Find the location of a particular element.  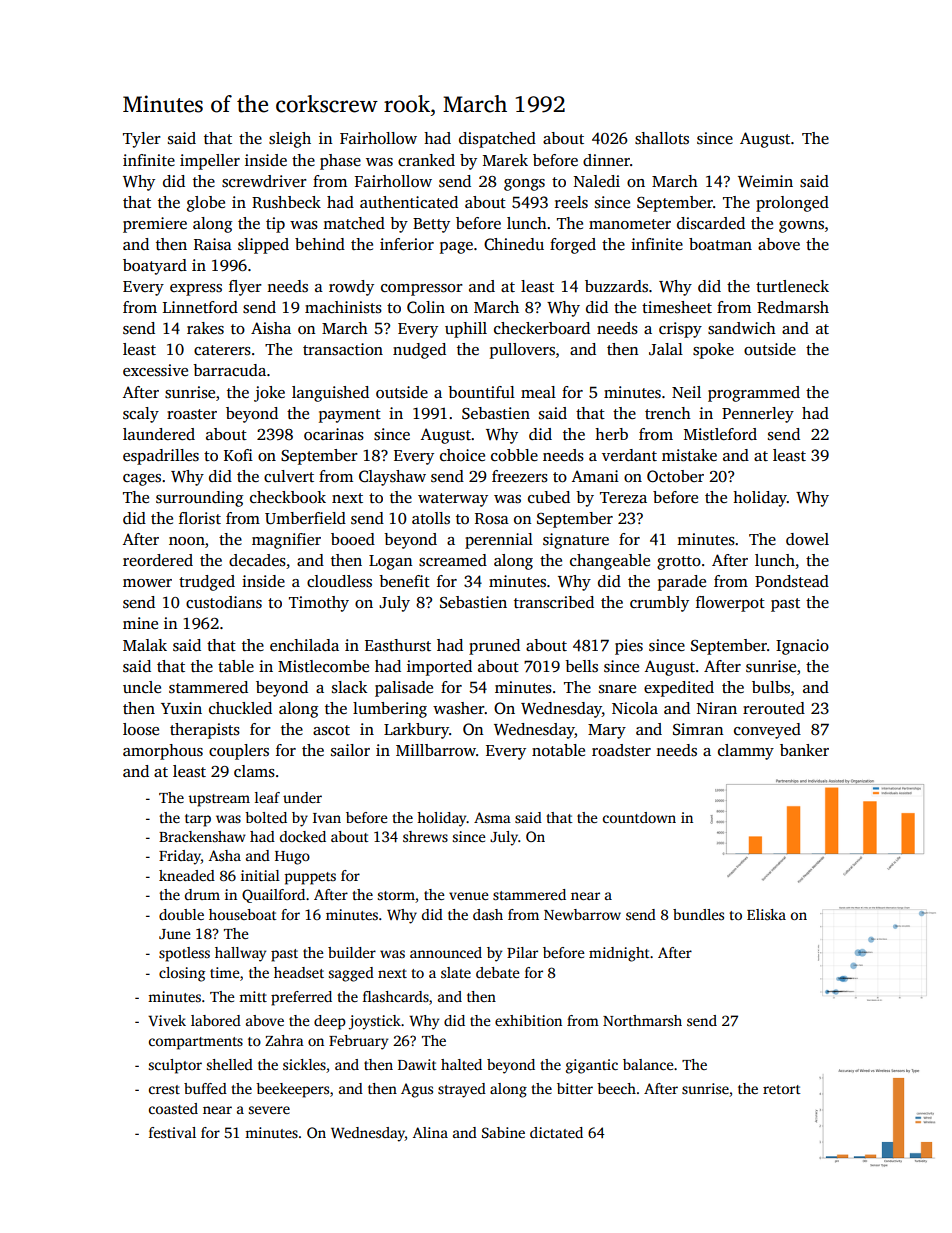

crumbly is located at coordinates (659, 604).
